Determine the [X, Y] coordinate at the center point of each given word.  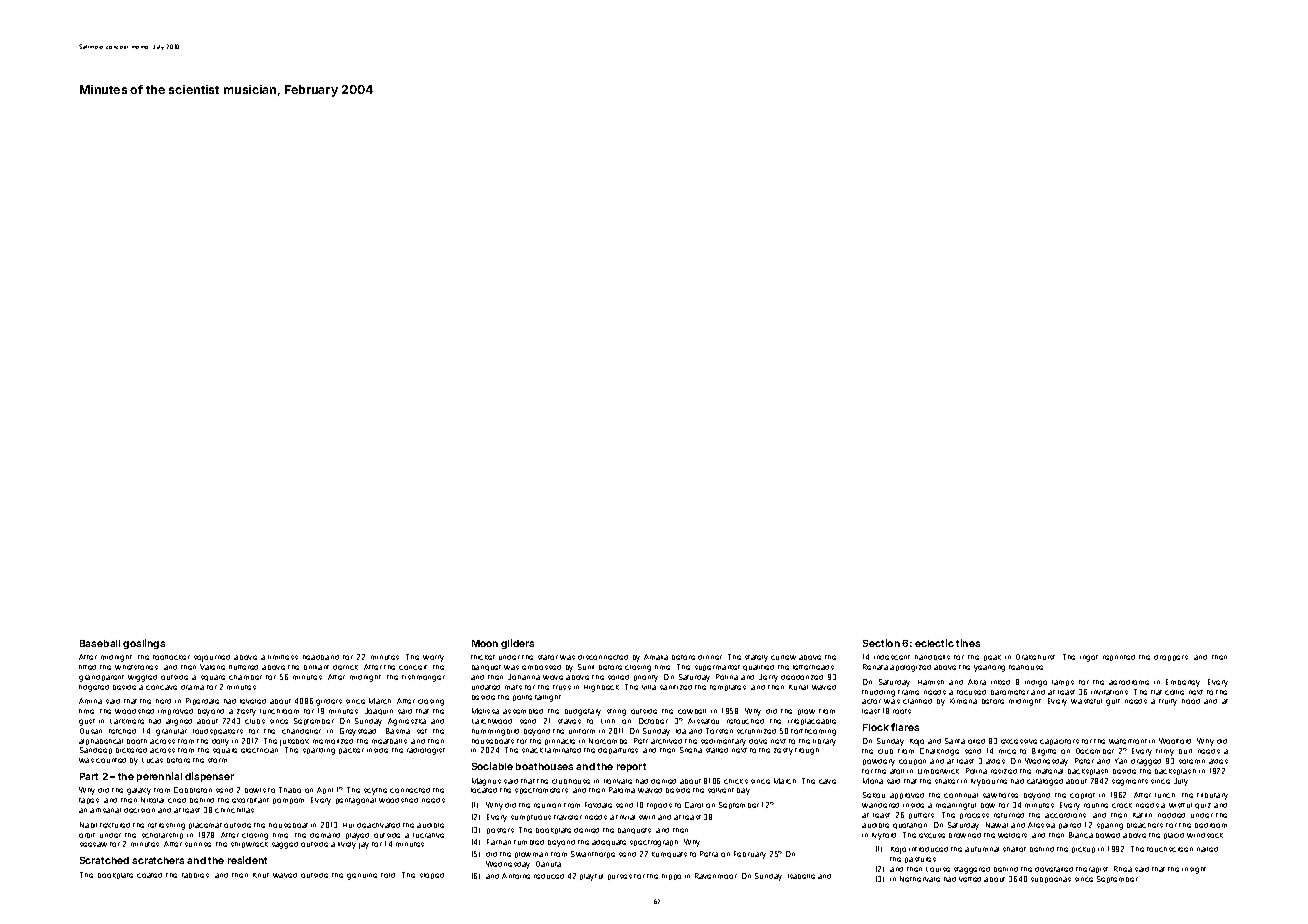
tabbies [195, 875]
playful [591, 877]
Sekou [874, 795]
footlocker [171, 657]
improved [175, 712]
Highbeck [601, 688]
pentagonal [356, 801]
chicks [736, 781]
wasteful [1086, 701]
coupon [912, 762]
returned [1009, 815]
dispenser [209, 777]
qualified [758, 668]
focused [971, 692]
